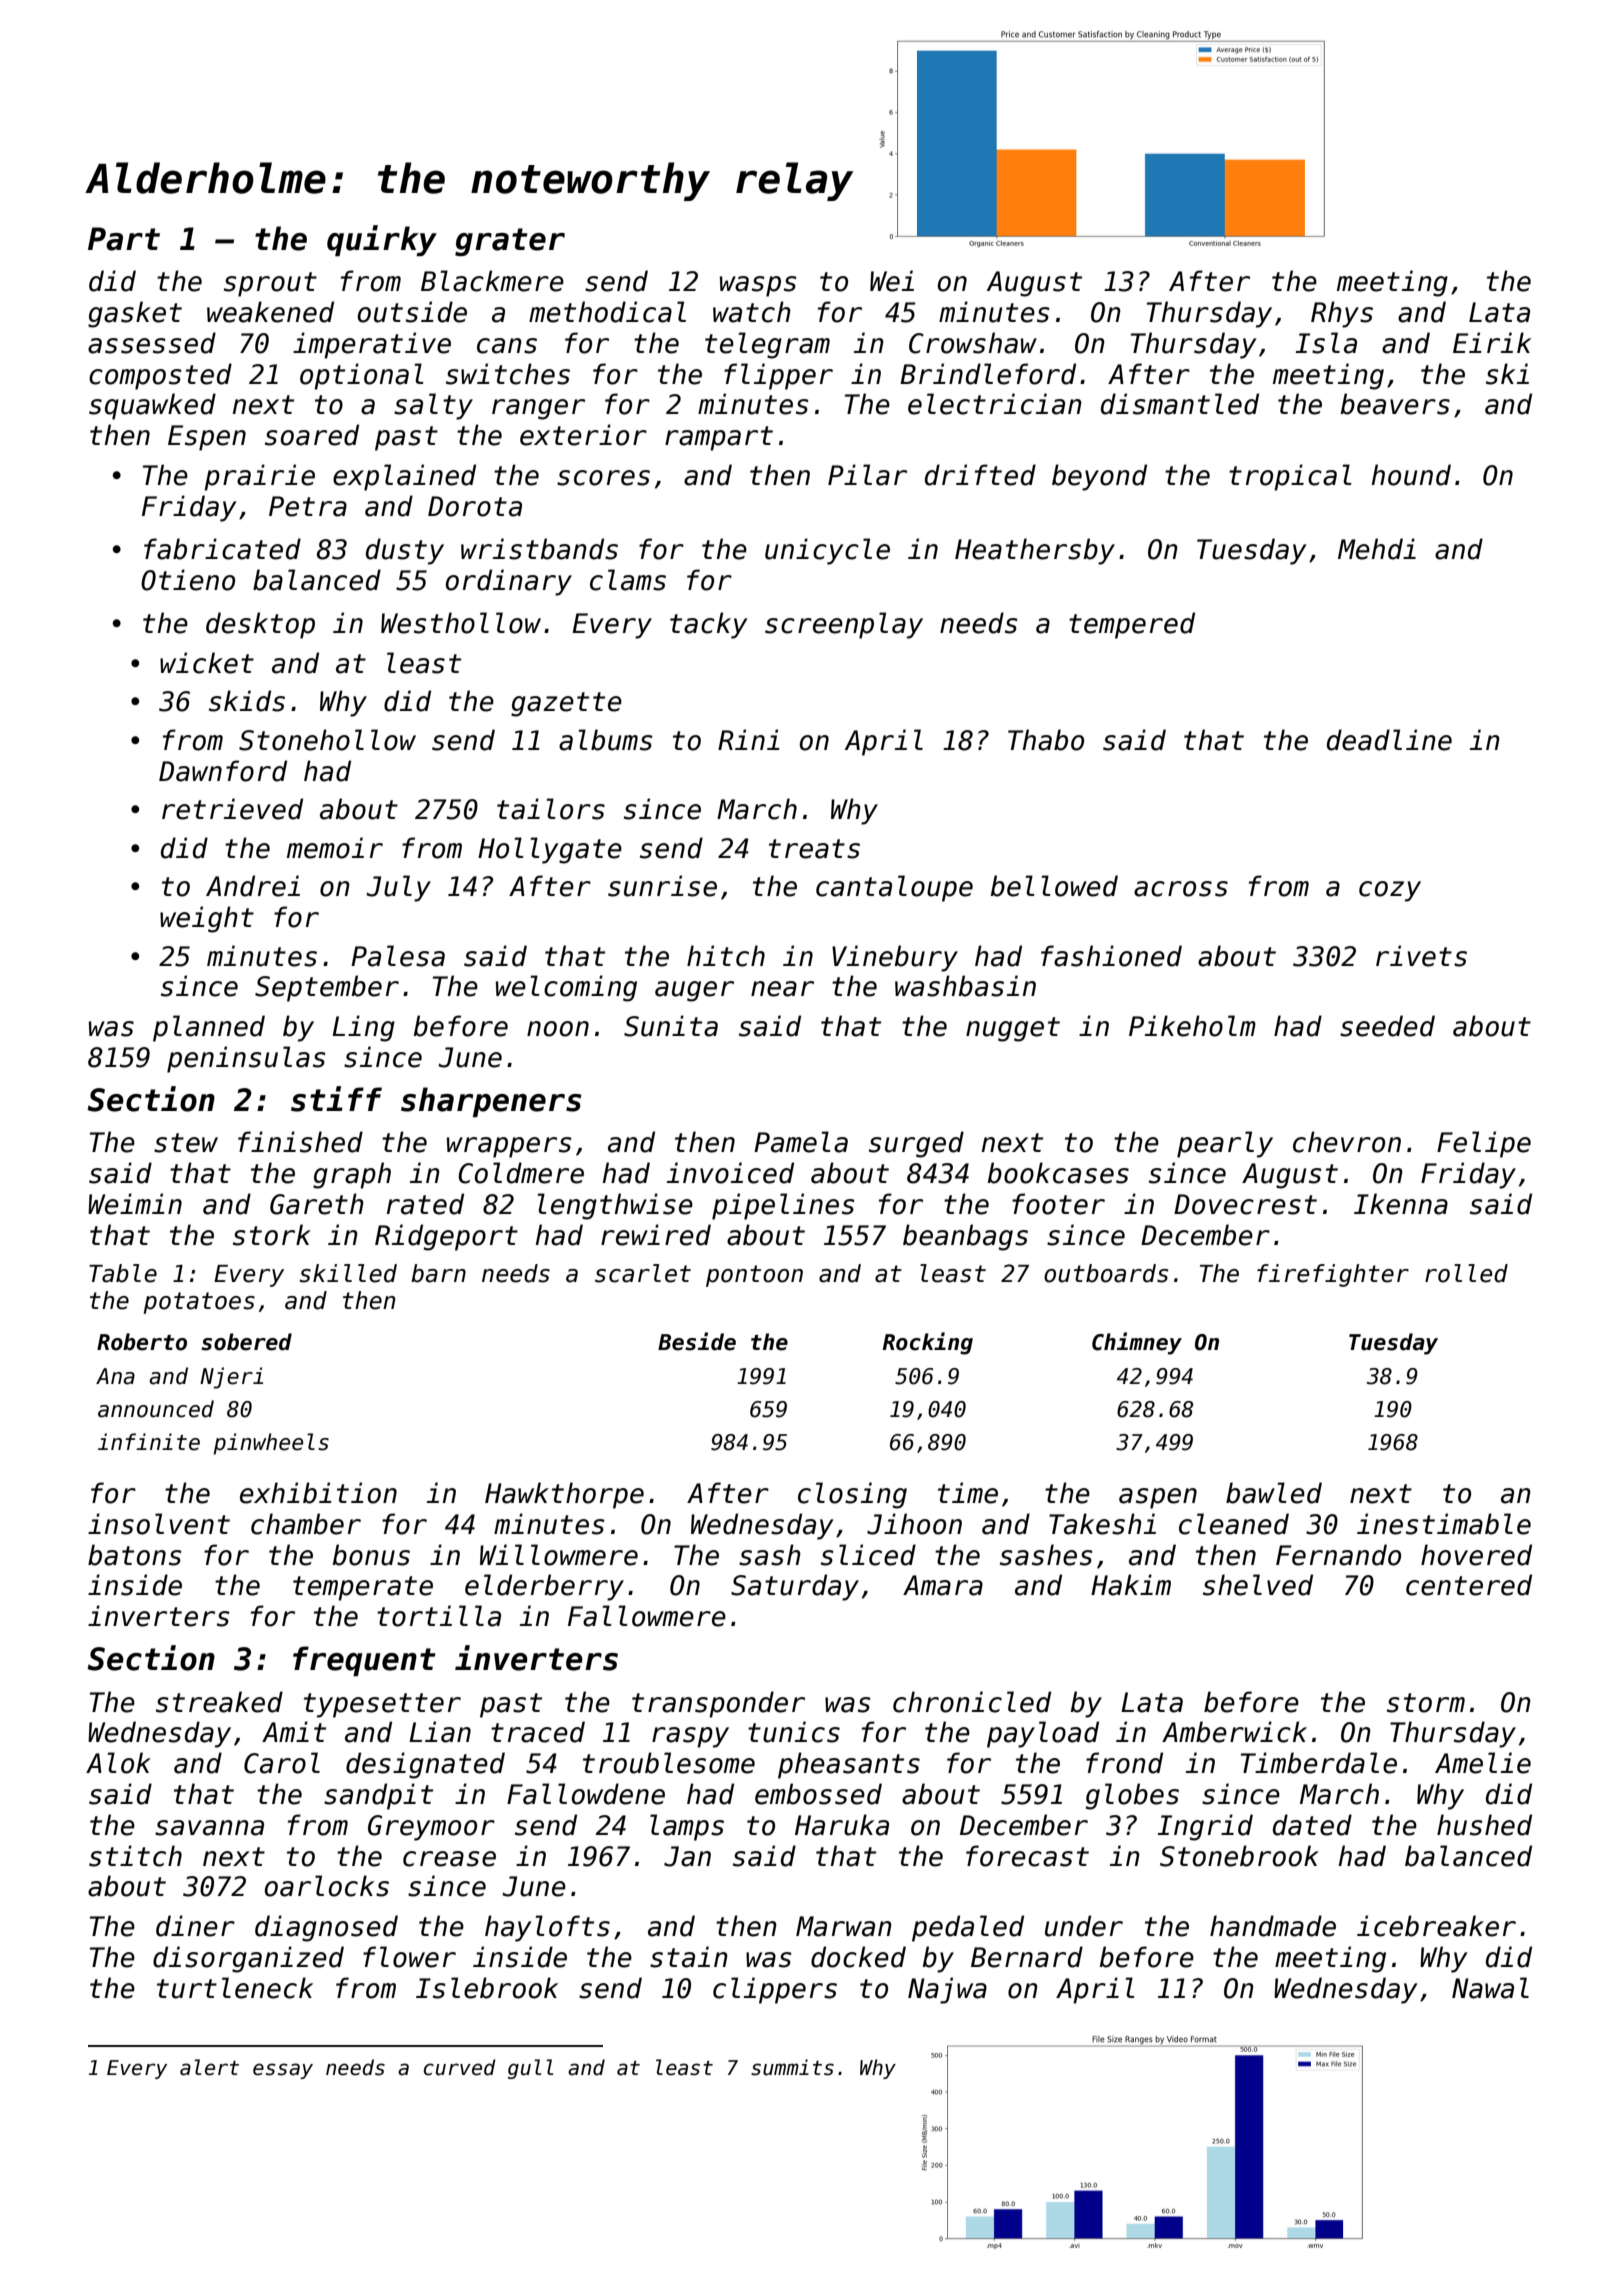 This page has width=1620, height=2292. What do you see at coordinates (1377, 549) in the page?
I see `Mehdi` at bounding box center [1377, 549].
